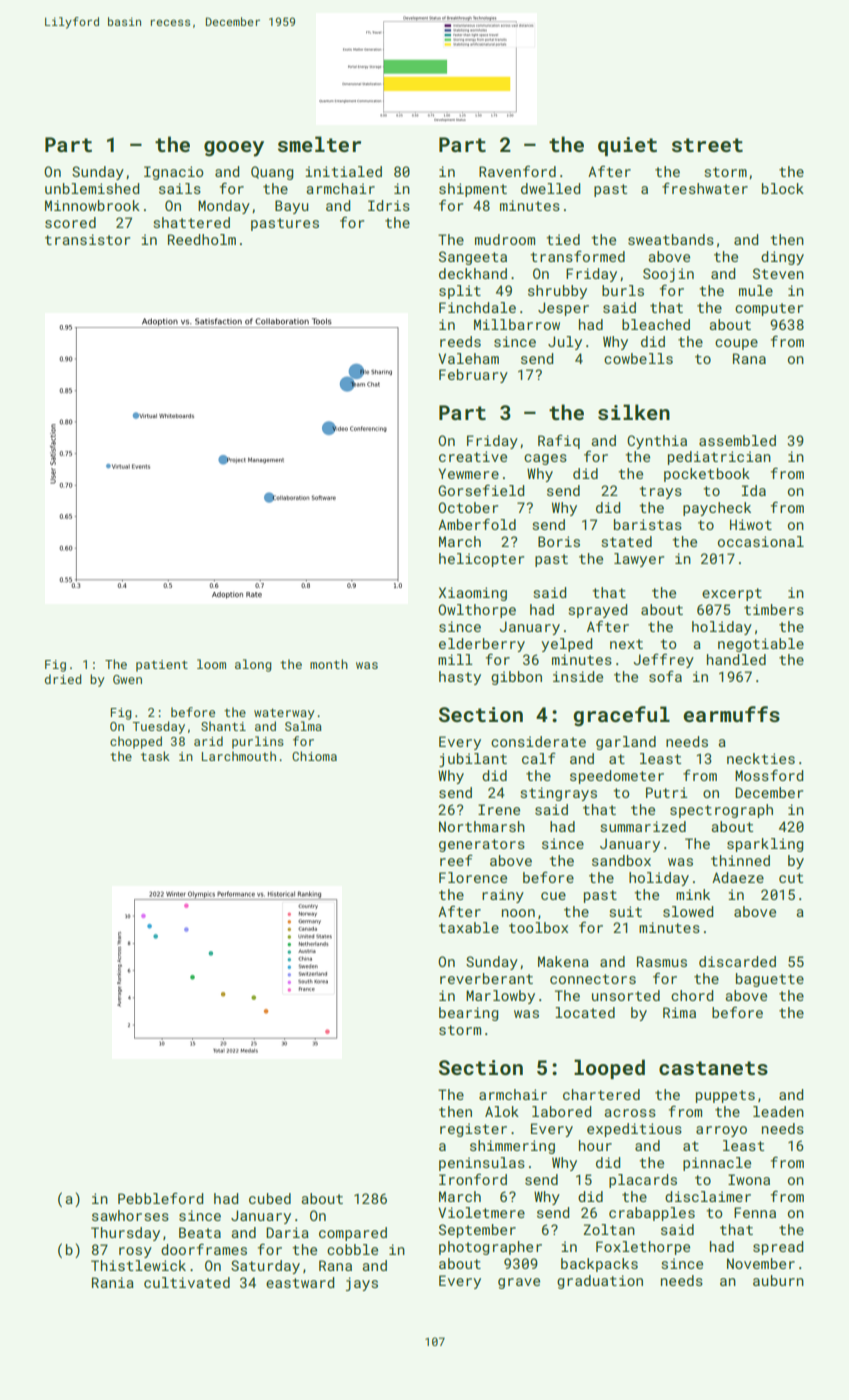 The width and height of the screenshot is (849, 1400). I want to click on Ignacio, so click(174, 173).
